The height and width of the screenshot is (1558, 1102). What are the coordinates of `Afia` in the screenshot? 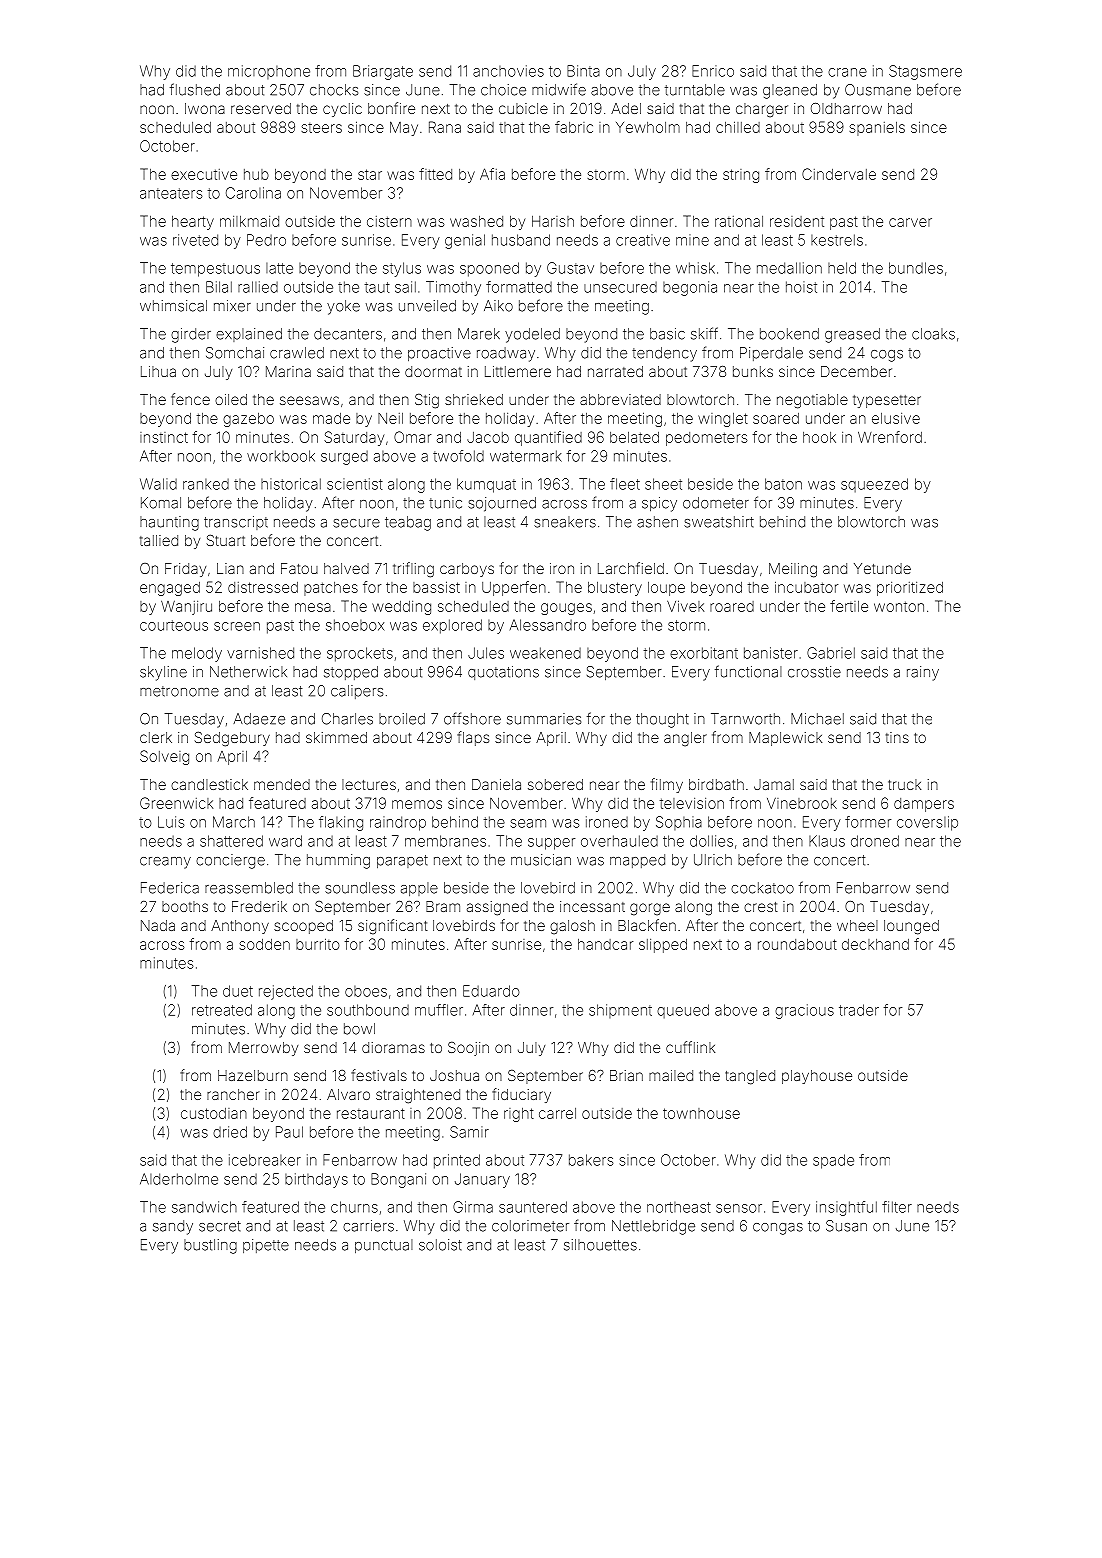 It's located at (492, 174).
